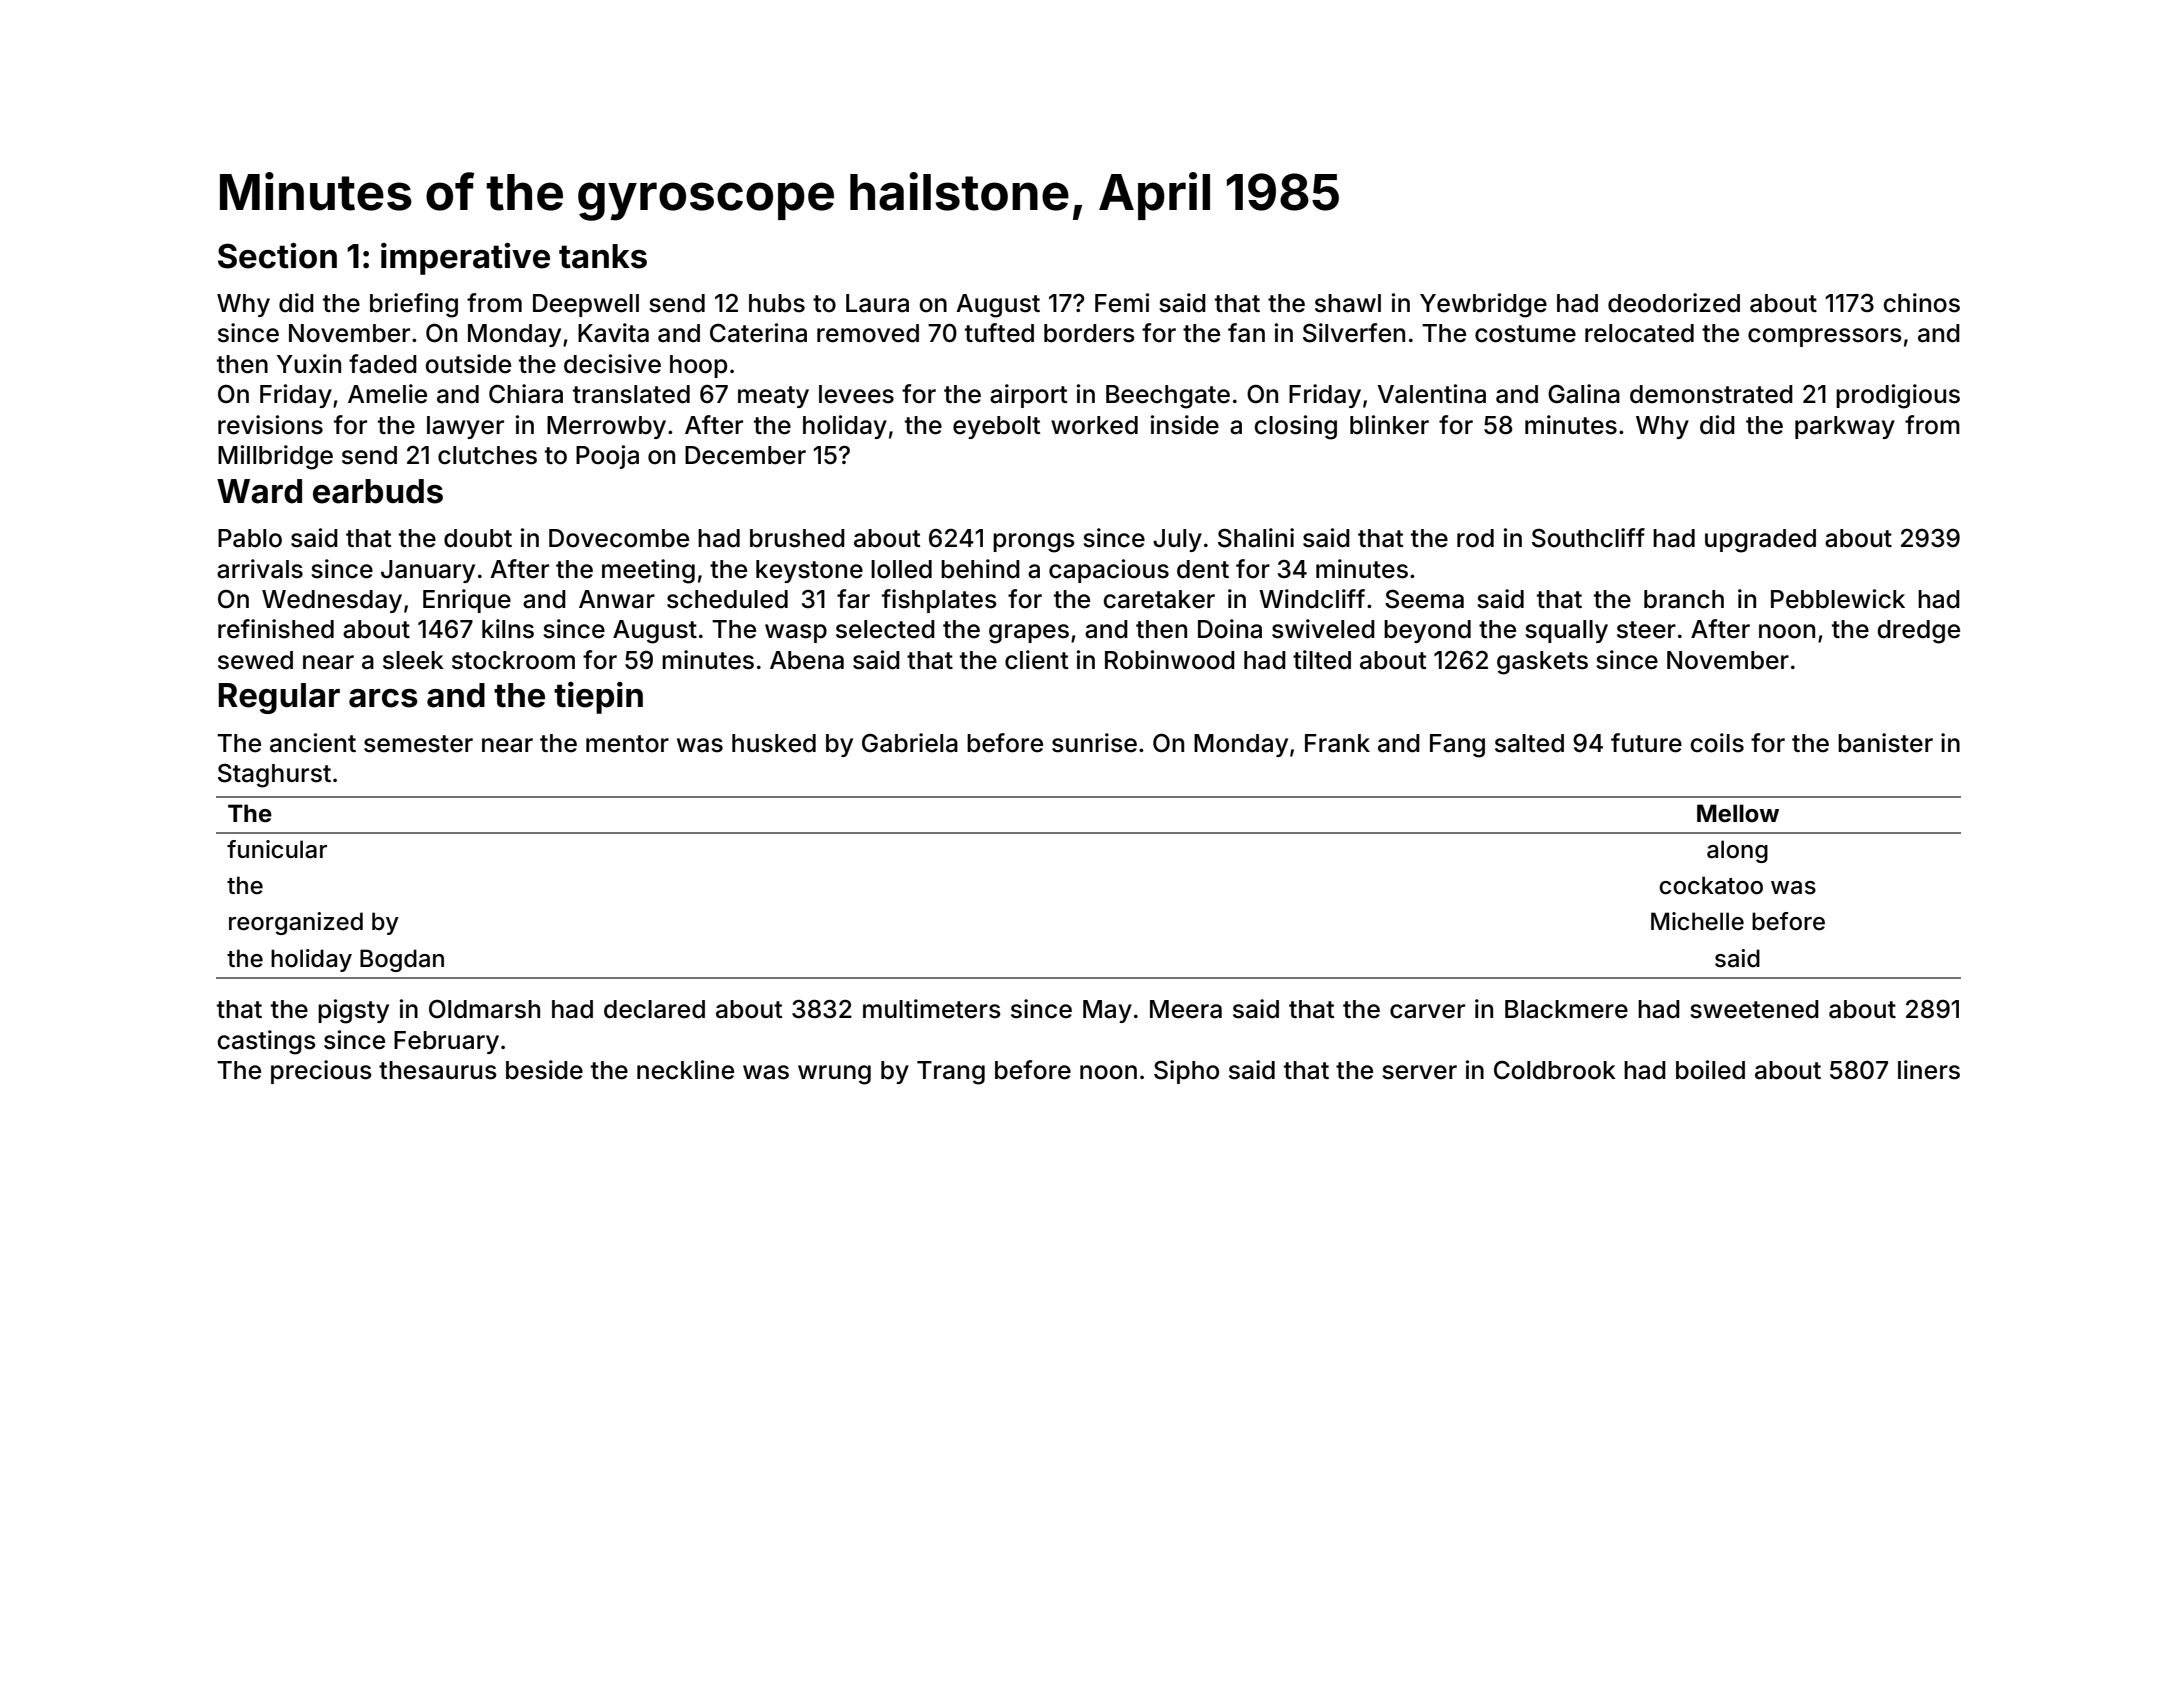 The width and height of the screenshot is (2178, 1683). What do you see at coordinates (1588, 538) in the screenshot?
I see `Southcliff` at bounding box center [1588, 538].
